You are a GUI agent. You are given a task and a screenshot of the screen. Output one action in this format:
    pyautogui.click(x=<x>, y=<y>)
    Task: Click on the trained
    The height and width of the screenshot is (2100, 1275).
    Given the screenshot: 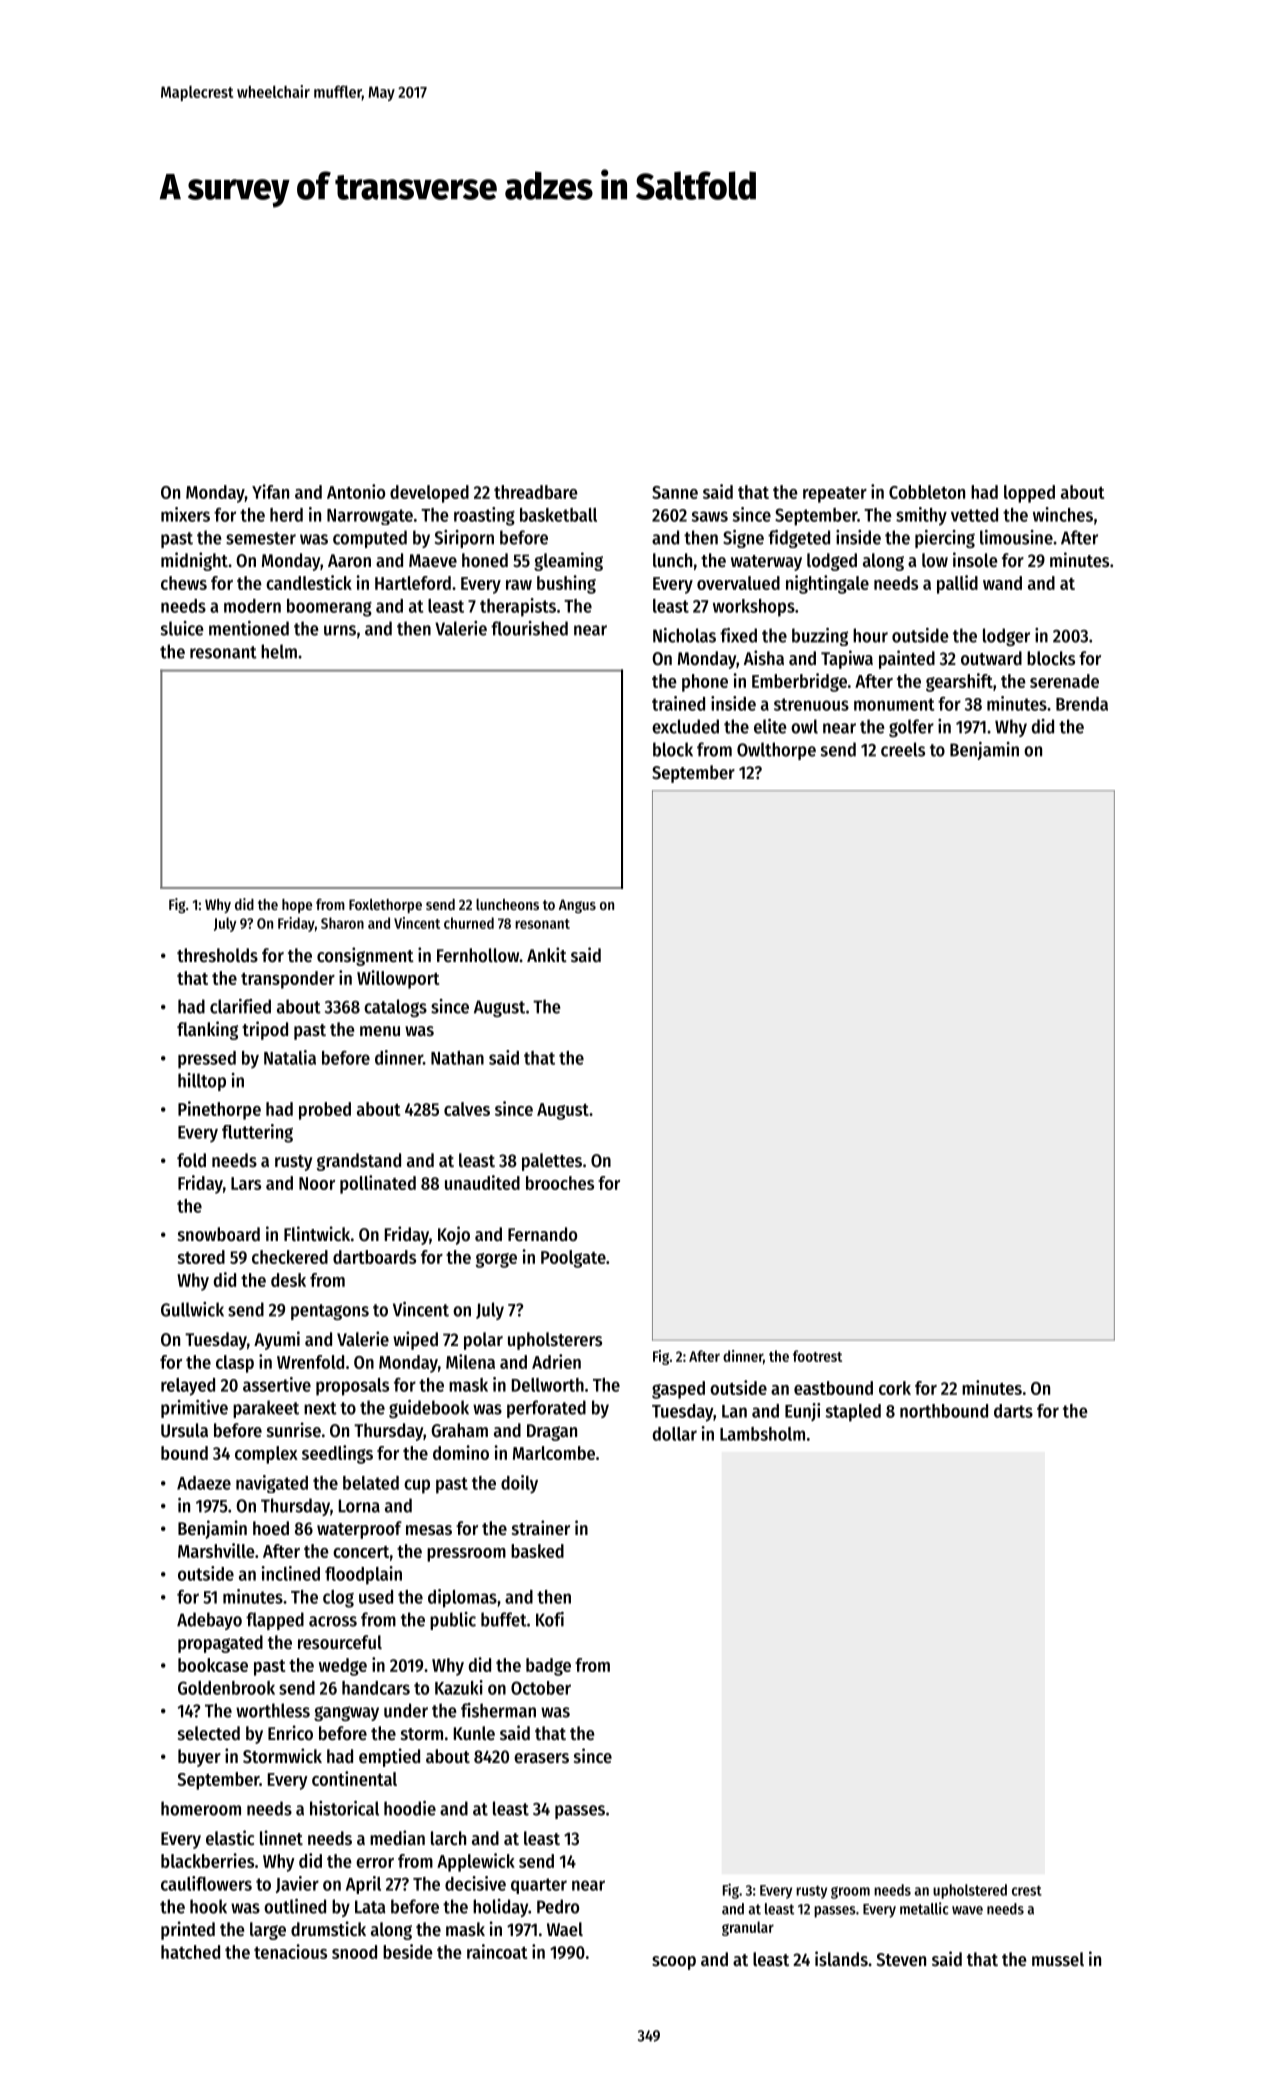 What is the action you would take?
    pyautogui.click(x=678, y=703)
